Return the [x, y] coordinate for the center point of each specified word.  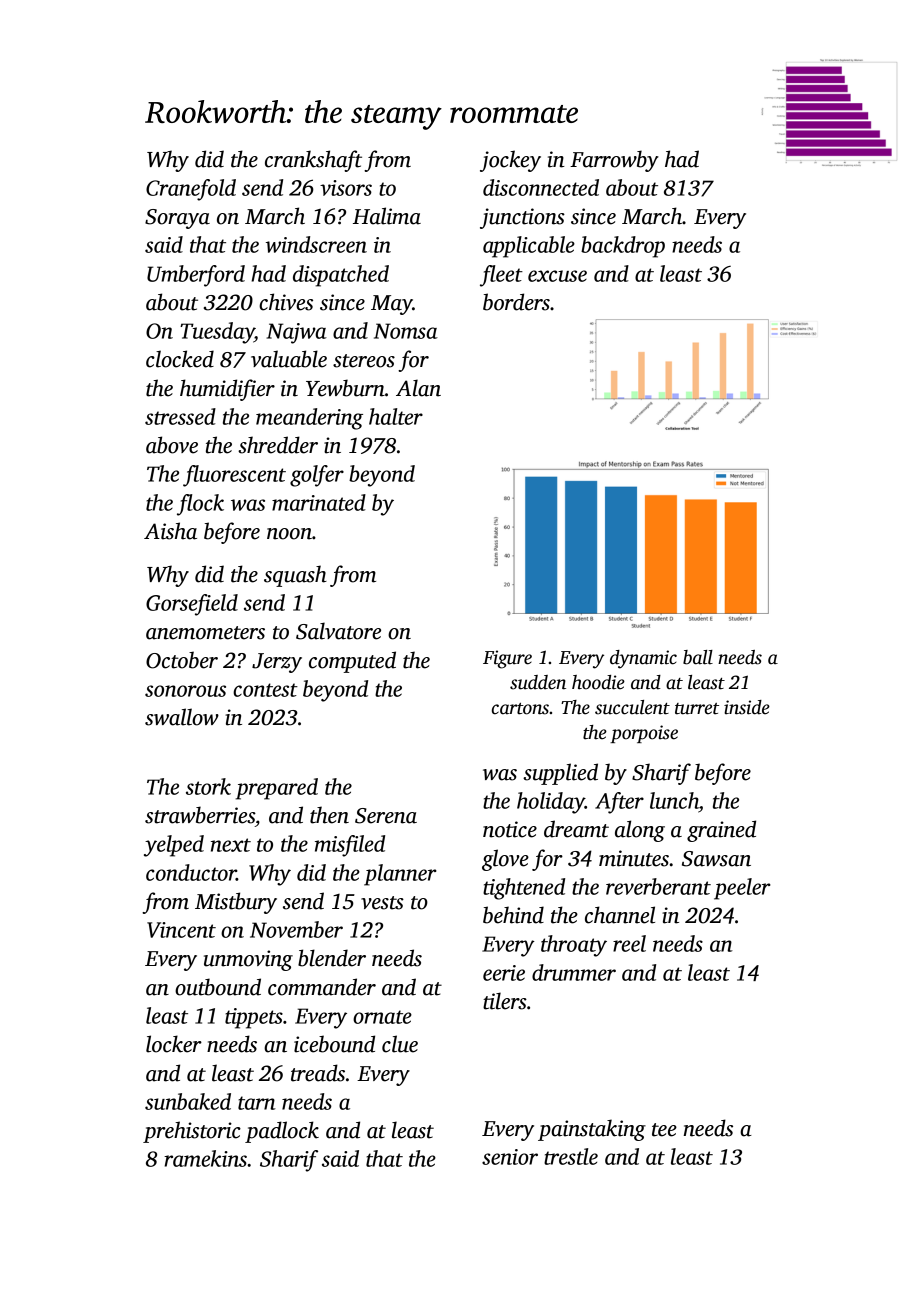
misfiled [350, 846]
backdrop [623, 247]
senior [510, 1157]
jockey [510, 161]
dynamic [643, 659]
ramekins [205, 1158]
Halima [387, 216]
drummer [574, 972]
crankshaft [313, 161]
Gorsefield [192, 605]
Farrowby [614, 161]
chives [286, 302]
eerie [504, 973]
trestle [571, 1156]
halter [396, 416]
